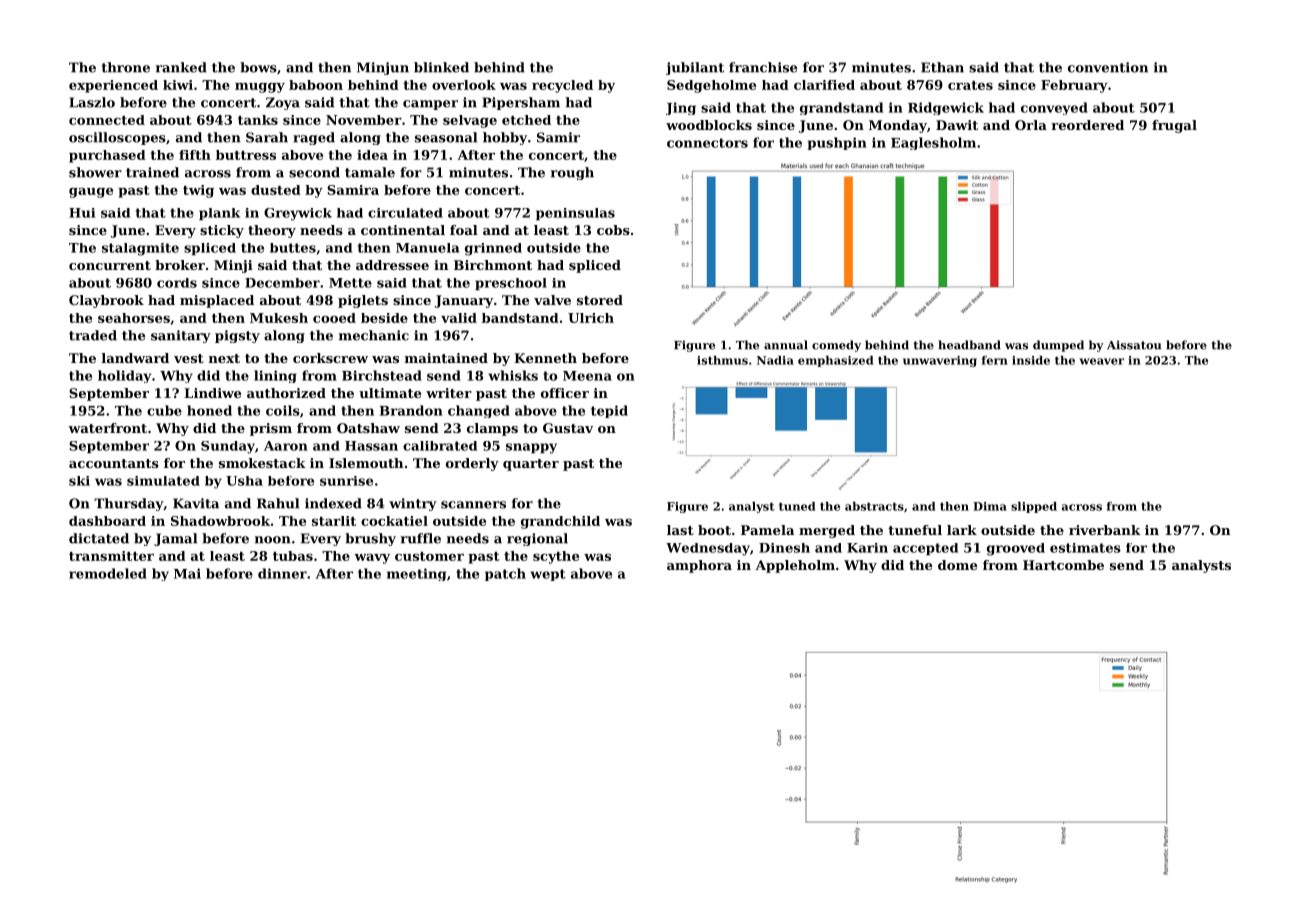  Describe the element at coordinates (970, 85) in the page. I see `crates` at that location.
